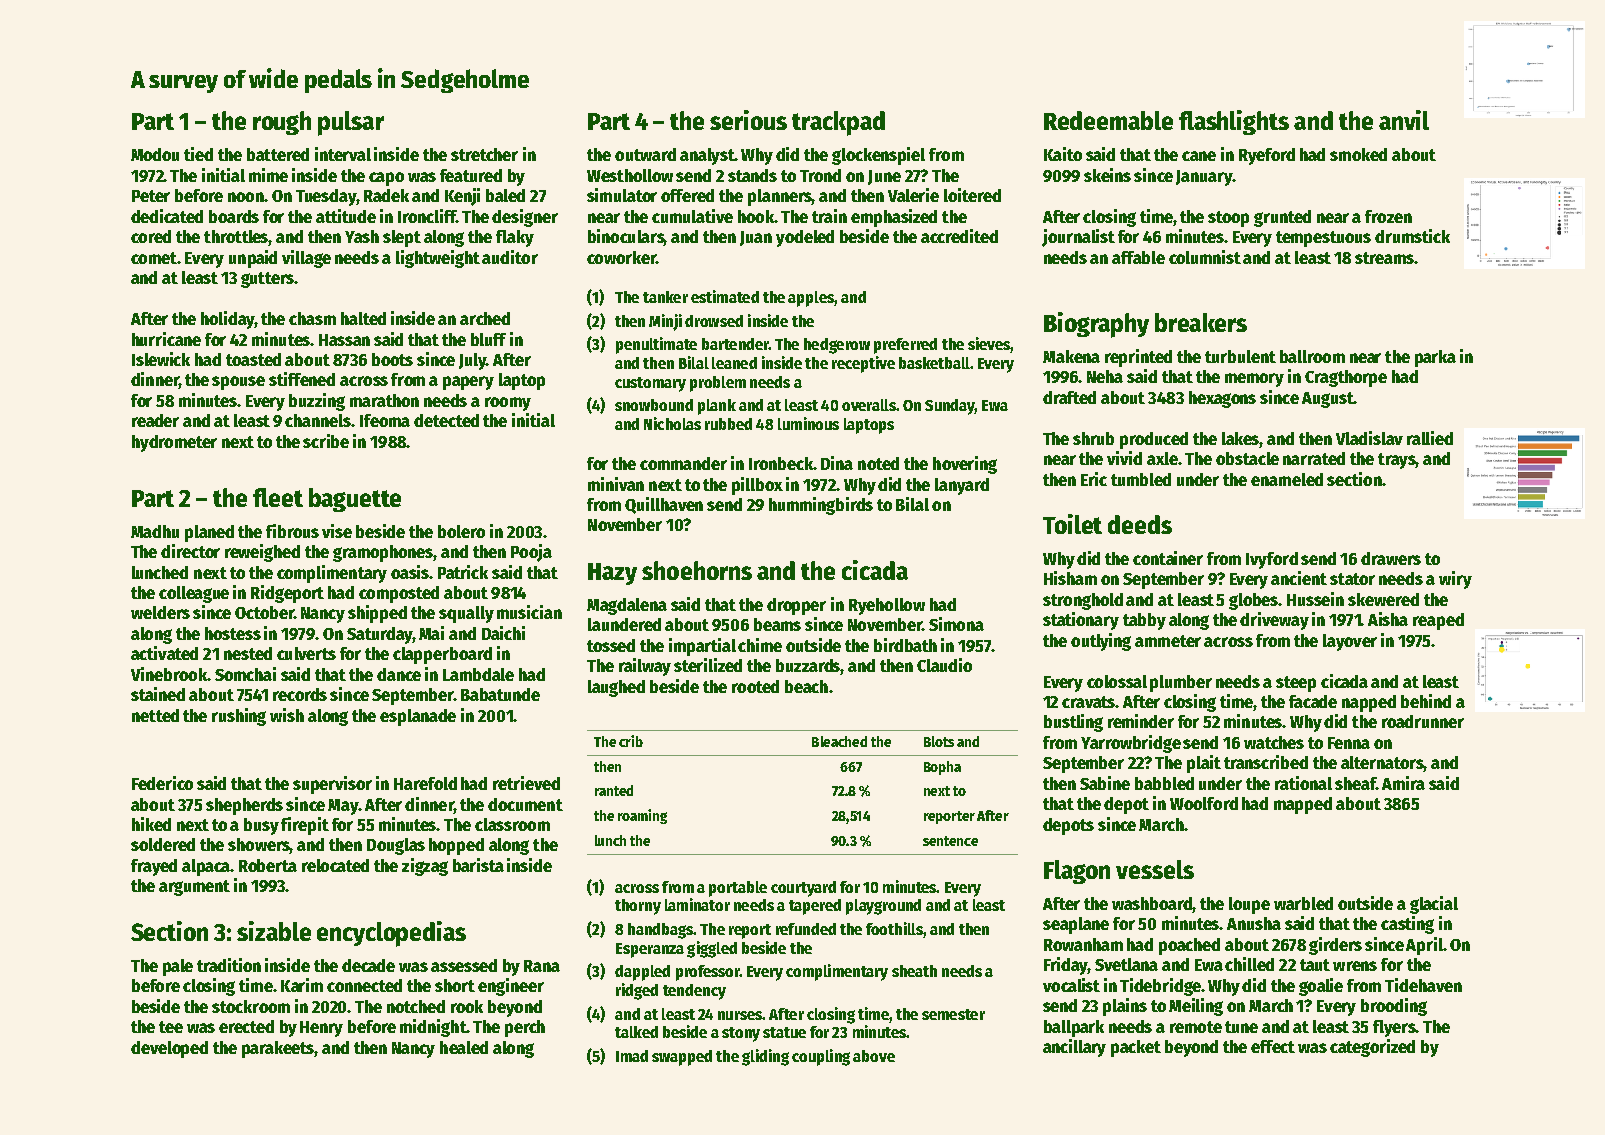  What do you see at coordinates (1108, 120) in the screenshot?
I see `Redeemable` at bounding box center [1108, 120].
